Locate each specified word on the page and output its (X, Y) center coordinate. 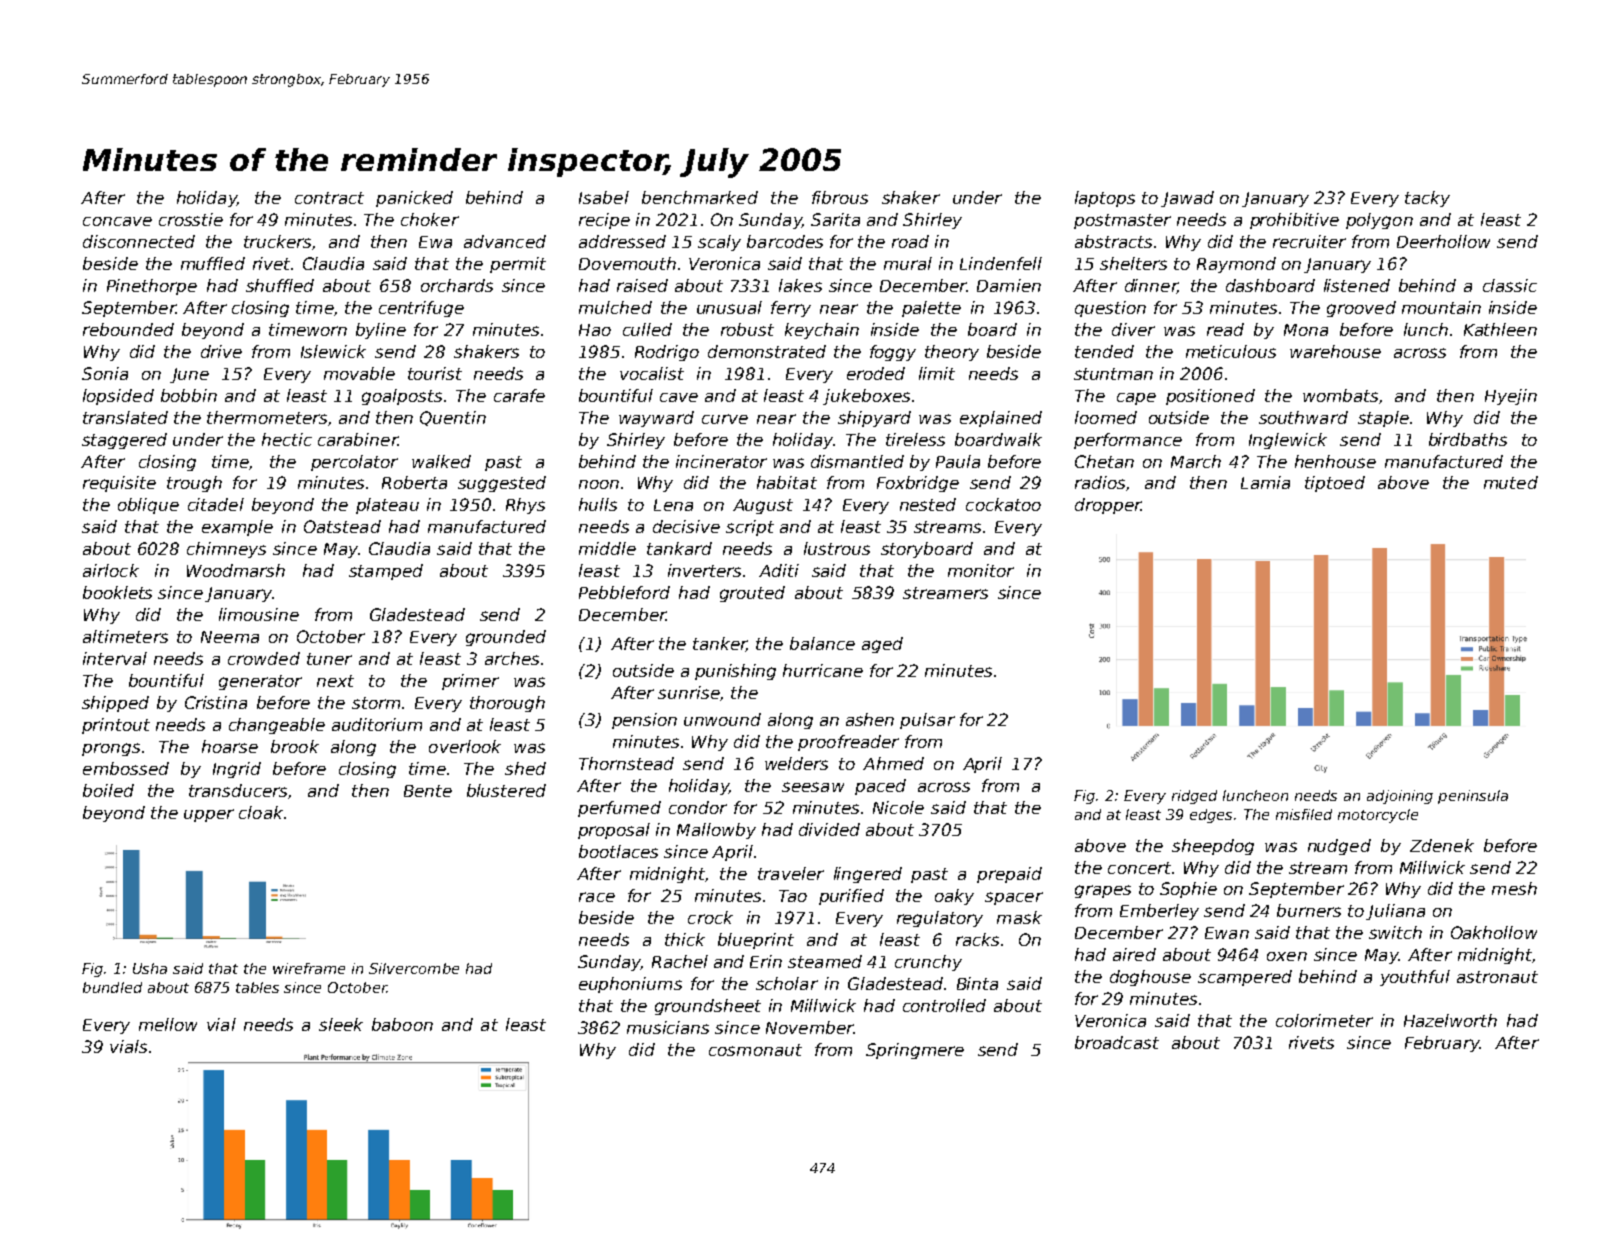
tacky (1427, 199)
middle (607, 548)
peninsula (1473, 797)
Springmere (915, 1051)
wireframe (309, 968)
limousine (259, 614)
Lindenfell (1001, 263)
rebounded (128, 329)
